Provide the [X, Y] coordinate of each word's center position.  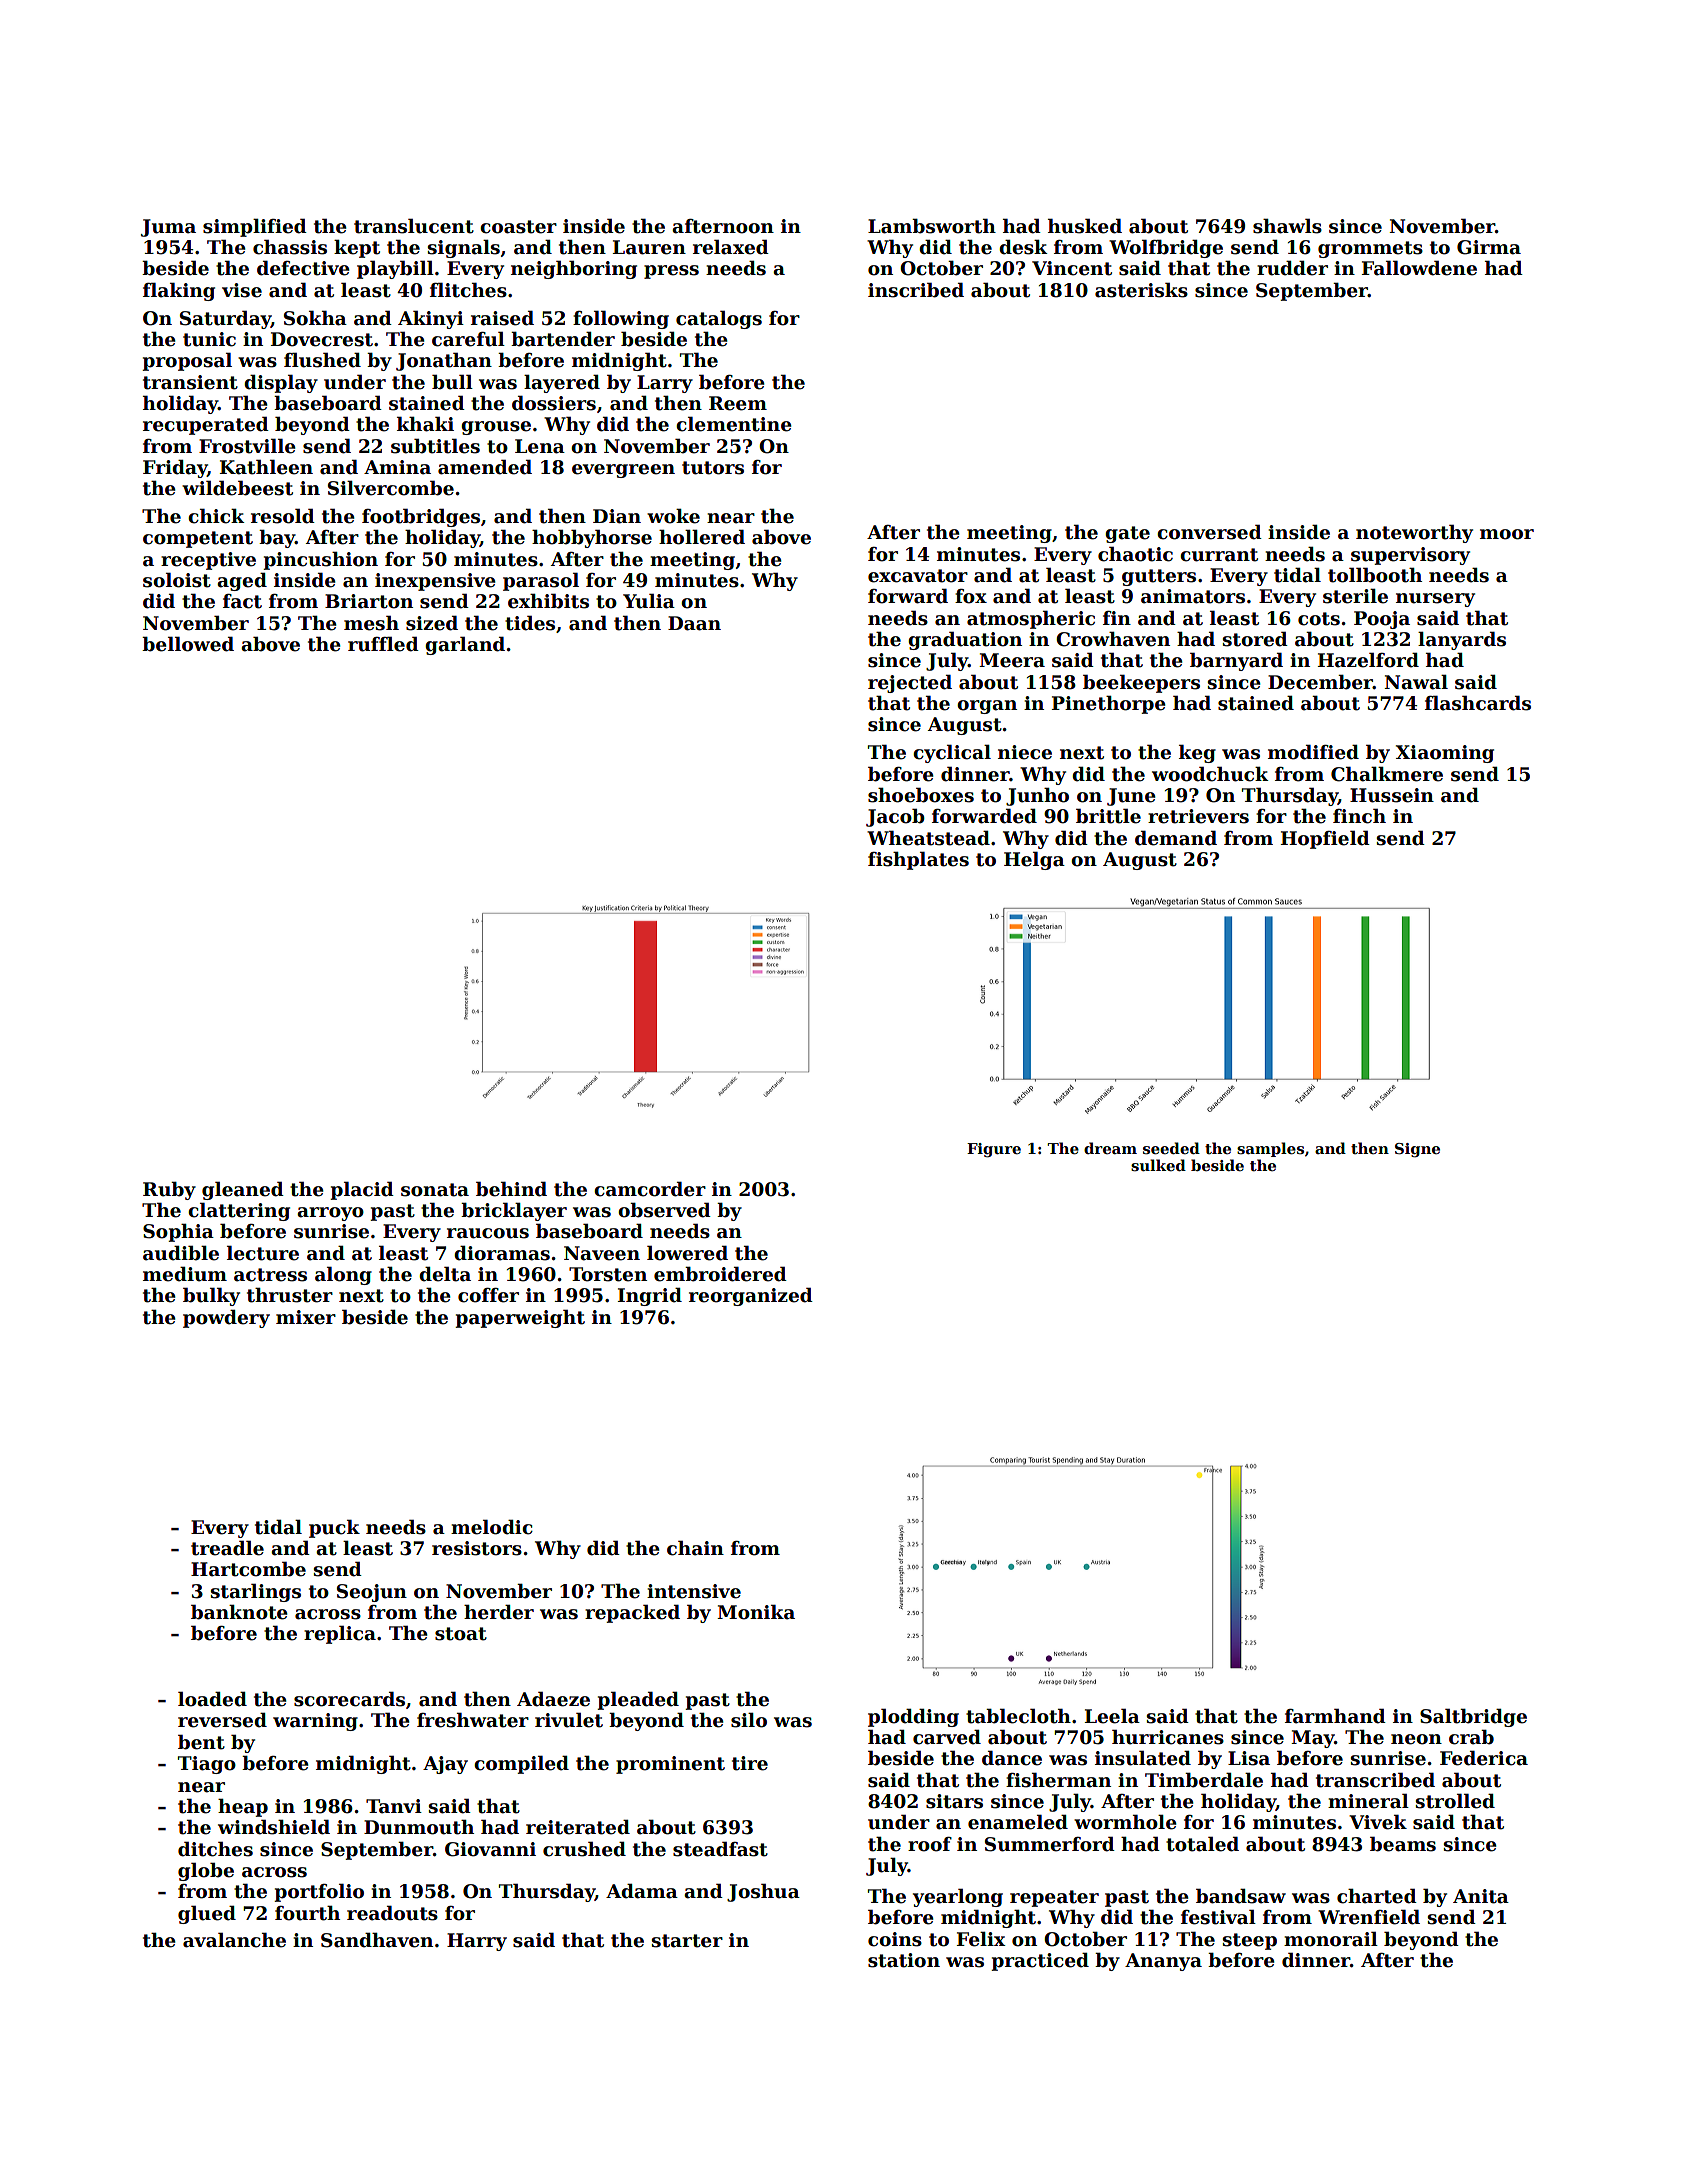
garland [465, 645]
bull [452, 382]
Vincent [1072, 268]
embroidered [720, 1274]
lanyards [1462, 640]
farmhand [1335, 1716]
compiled [521, 1764]
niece [1025, 752]
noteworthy [1414, 533]
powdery [226, 1318]
